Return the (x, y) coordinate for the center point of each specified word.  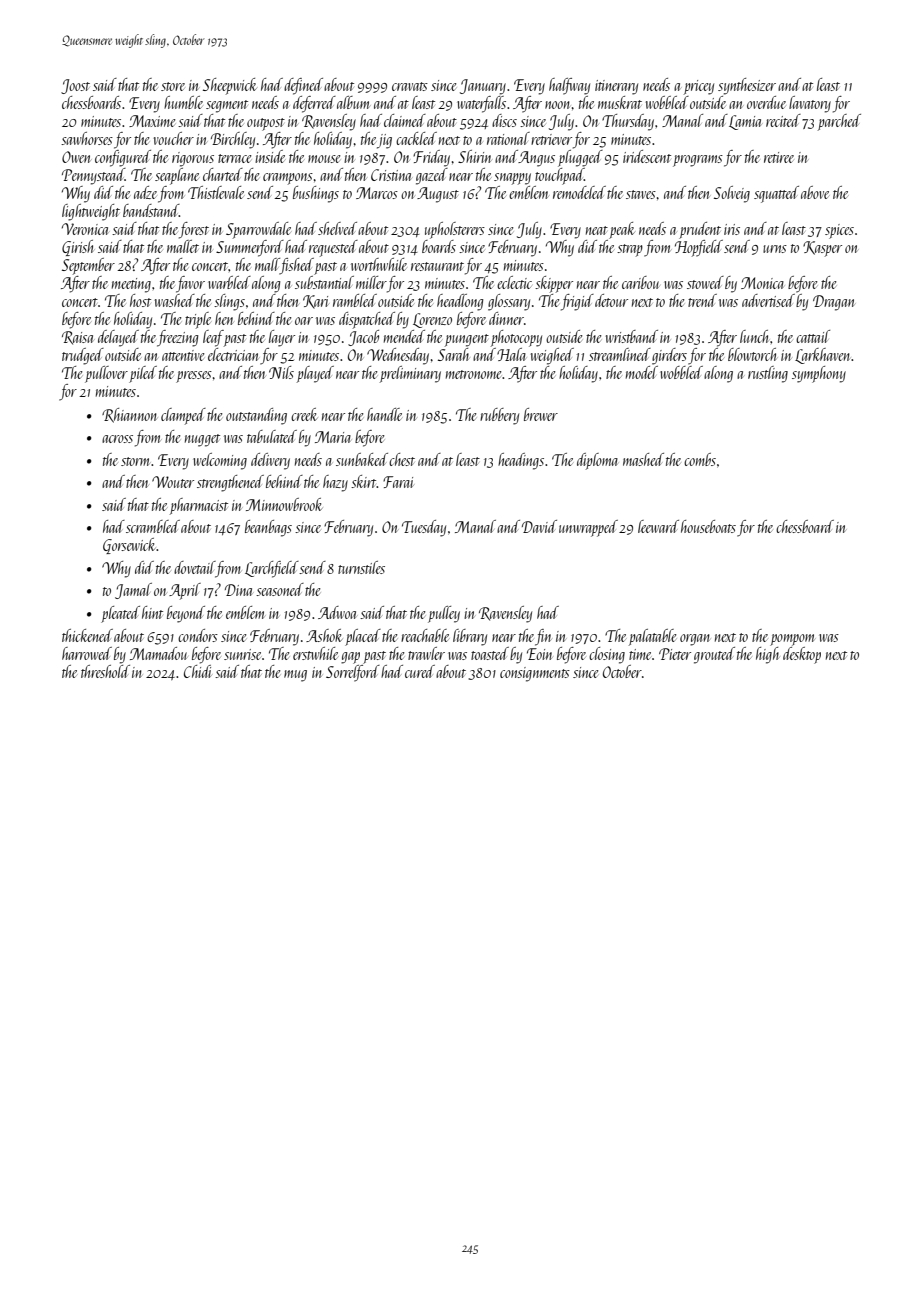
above (815, 192)
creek (304, 414)
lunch (755, 336)
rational (508, 138)
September (88, 266)
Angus (536, 159)
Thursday (628, 122)
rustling (768, 374)
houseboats (708, 526)
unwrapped (588, 528)
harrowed (87, 653)
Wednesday (398, 356)
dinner (506, 318)
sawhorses (87, 138)
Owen (76, 157)
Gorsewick (130, 546)
